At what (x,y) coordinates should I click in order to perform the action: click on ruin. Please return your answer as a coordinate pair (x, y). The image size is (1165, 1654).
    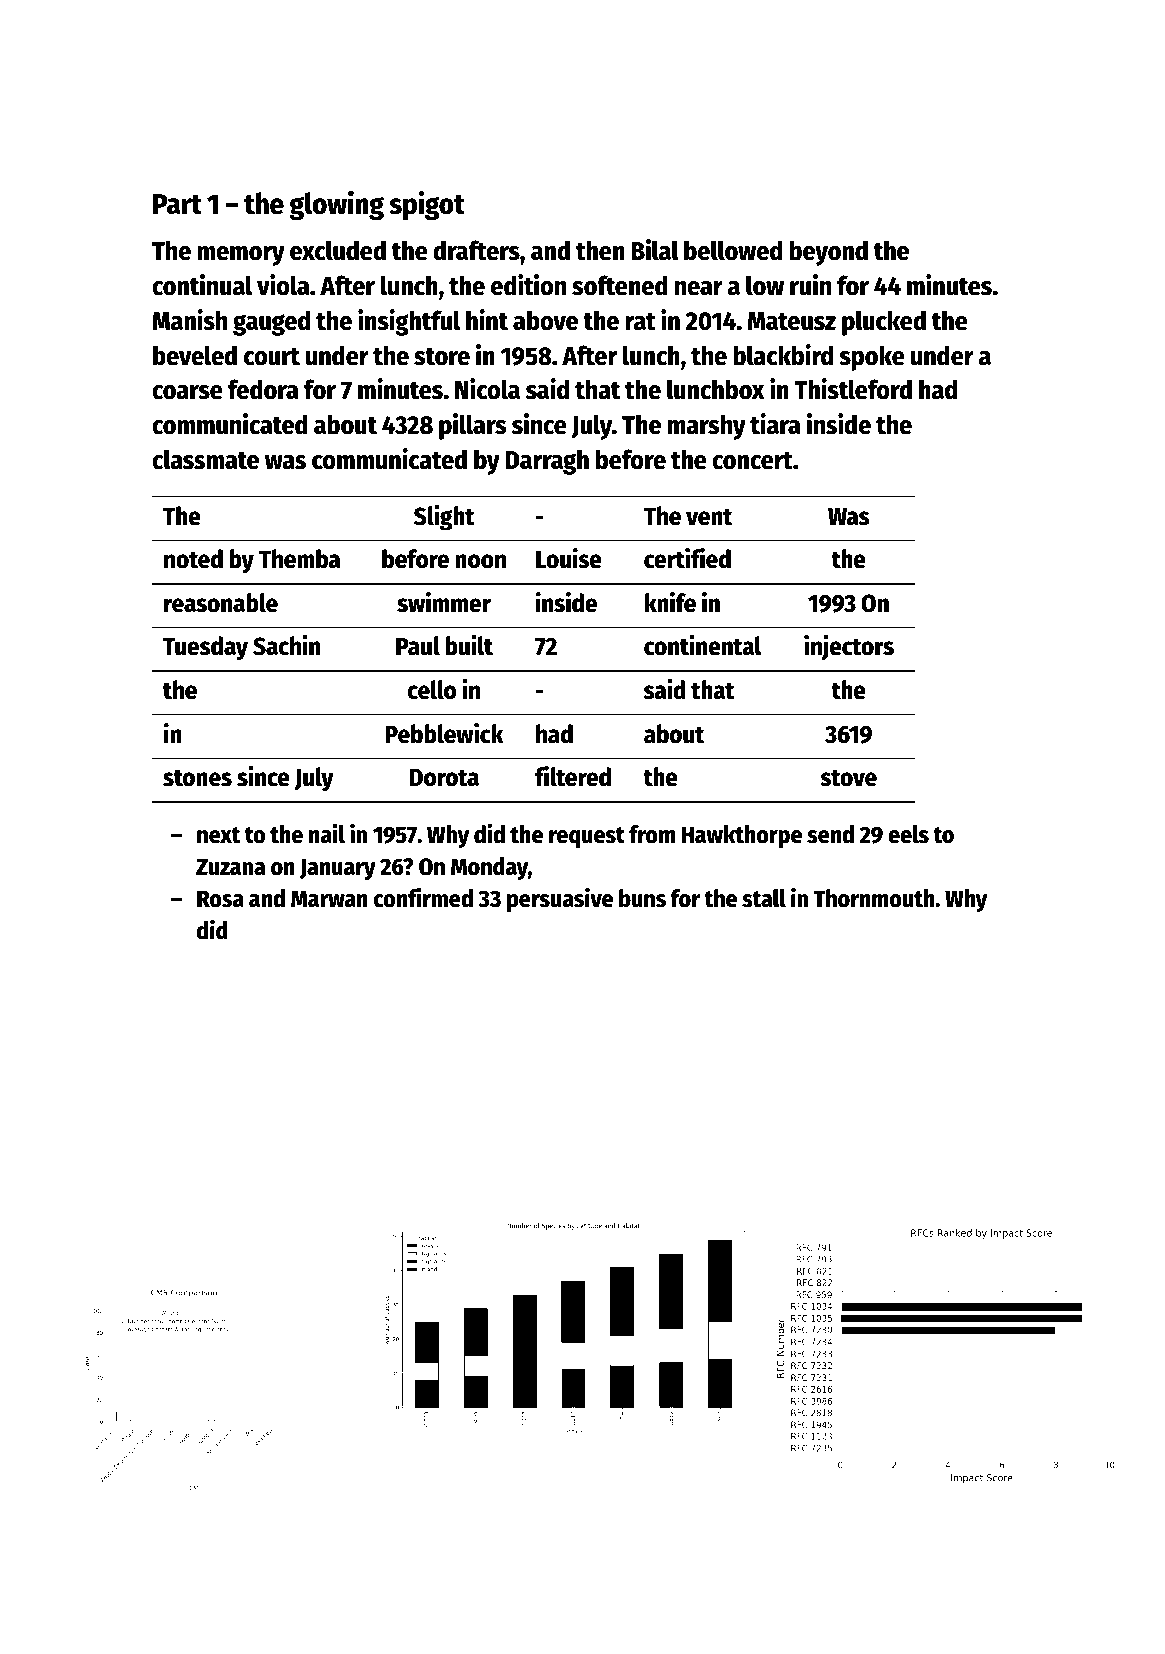
    Looking at the image, I should click on (810, 285).
